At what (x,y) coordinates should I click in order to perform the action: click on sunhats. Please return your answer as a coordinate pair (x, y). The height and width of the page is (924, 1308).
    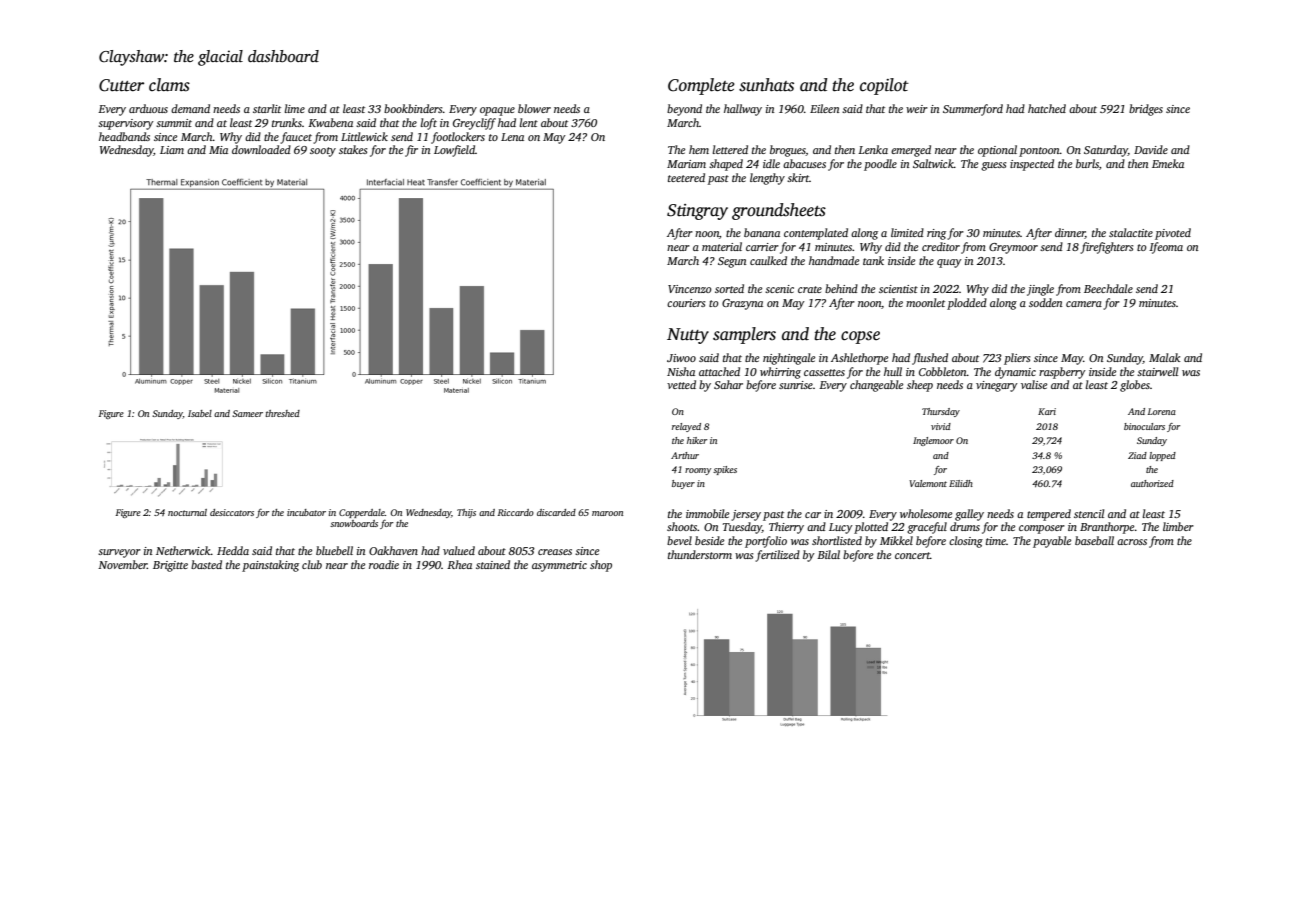
    Looking at the image, I should click on (766, 85).
